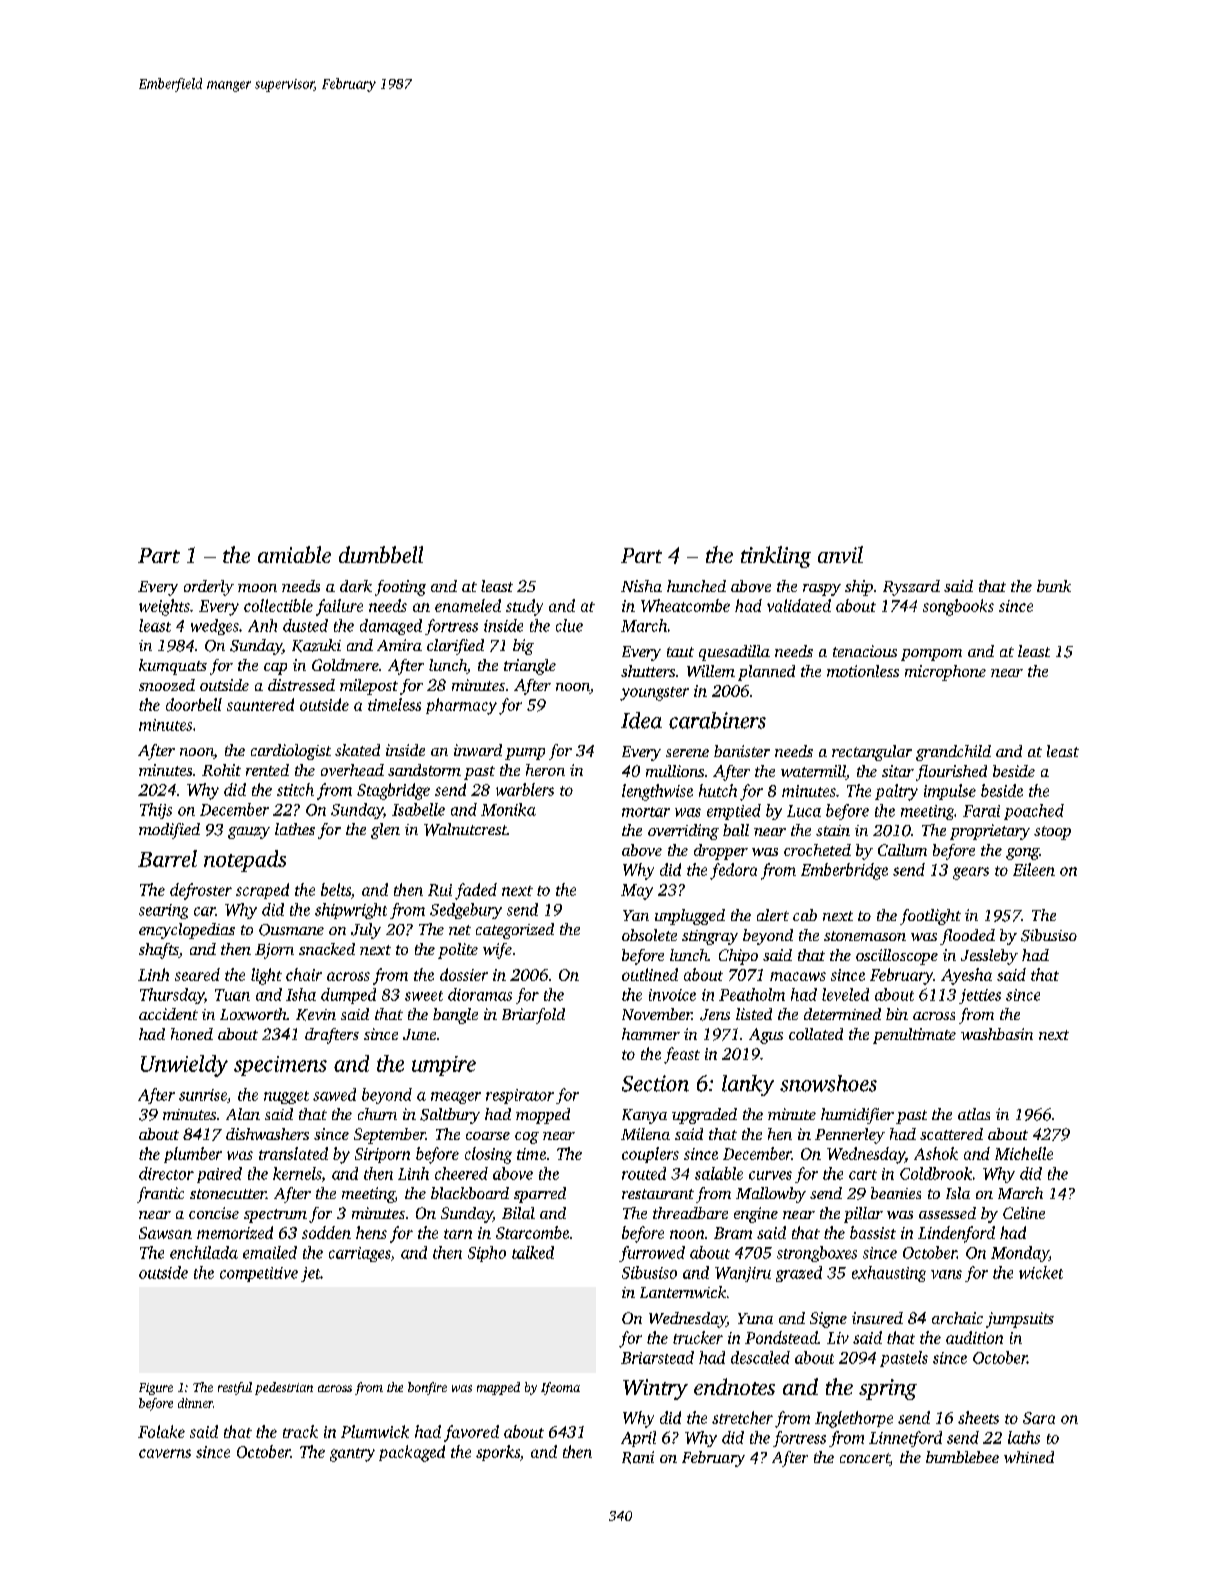  I want to click on flooded, so click(967, 937).
